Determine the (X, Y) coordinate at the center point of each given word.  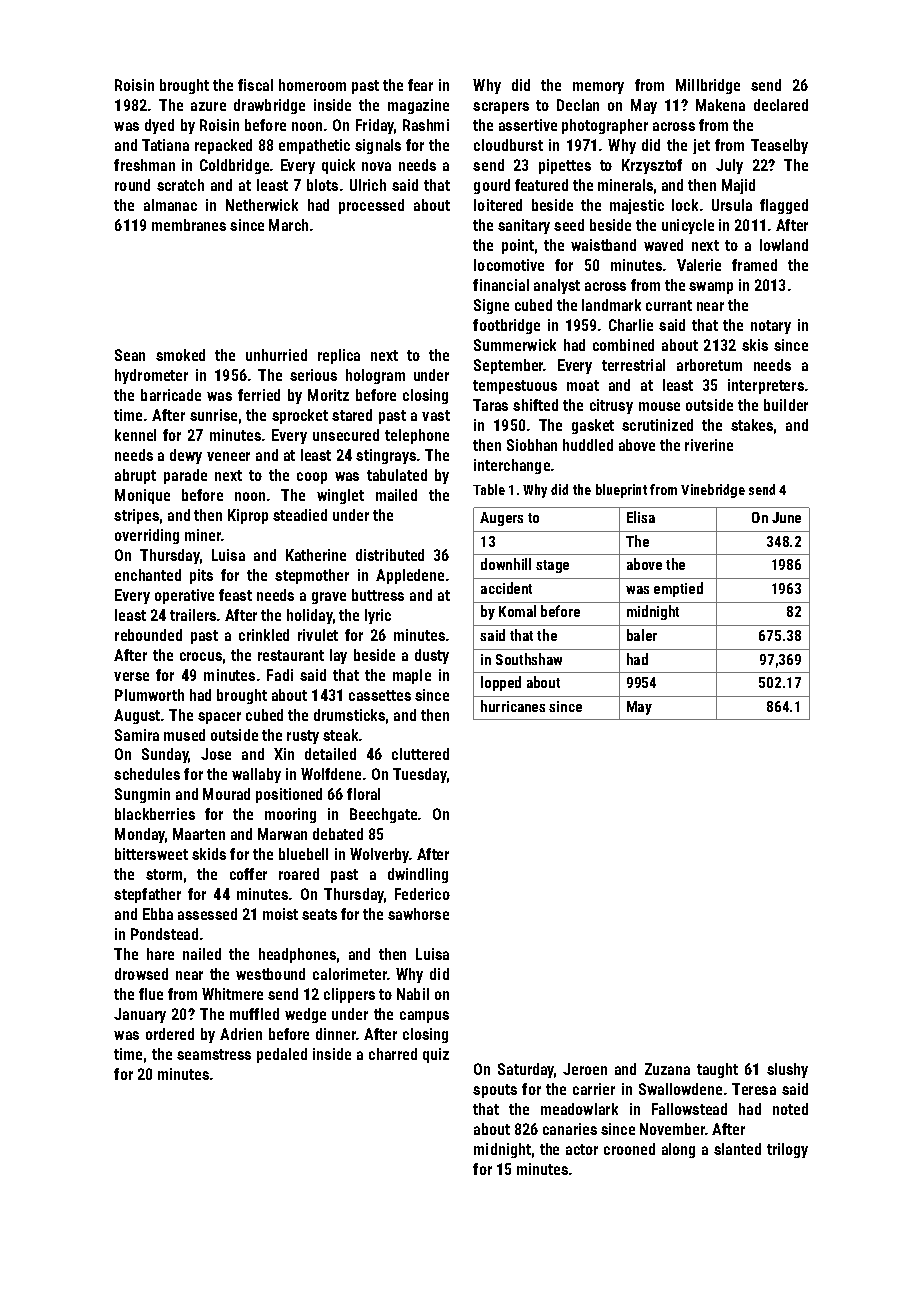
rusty (303, 737)
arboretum (709, 365)
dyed (159, 126)
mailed (396, 495)
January (140, 1015)
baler (642, 635)
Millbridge (708, 86)
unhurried (276, 355)
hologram (375, 376)
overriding (147, 536)
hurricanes (513, 706)
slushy (787, 1070)
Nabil (413, 994)
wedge (305, 1015)
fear (420, 85)
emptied (678, 589)
